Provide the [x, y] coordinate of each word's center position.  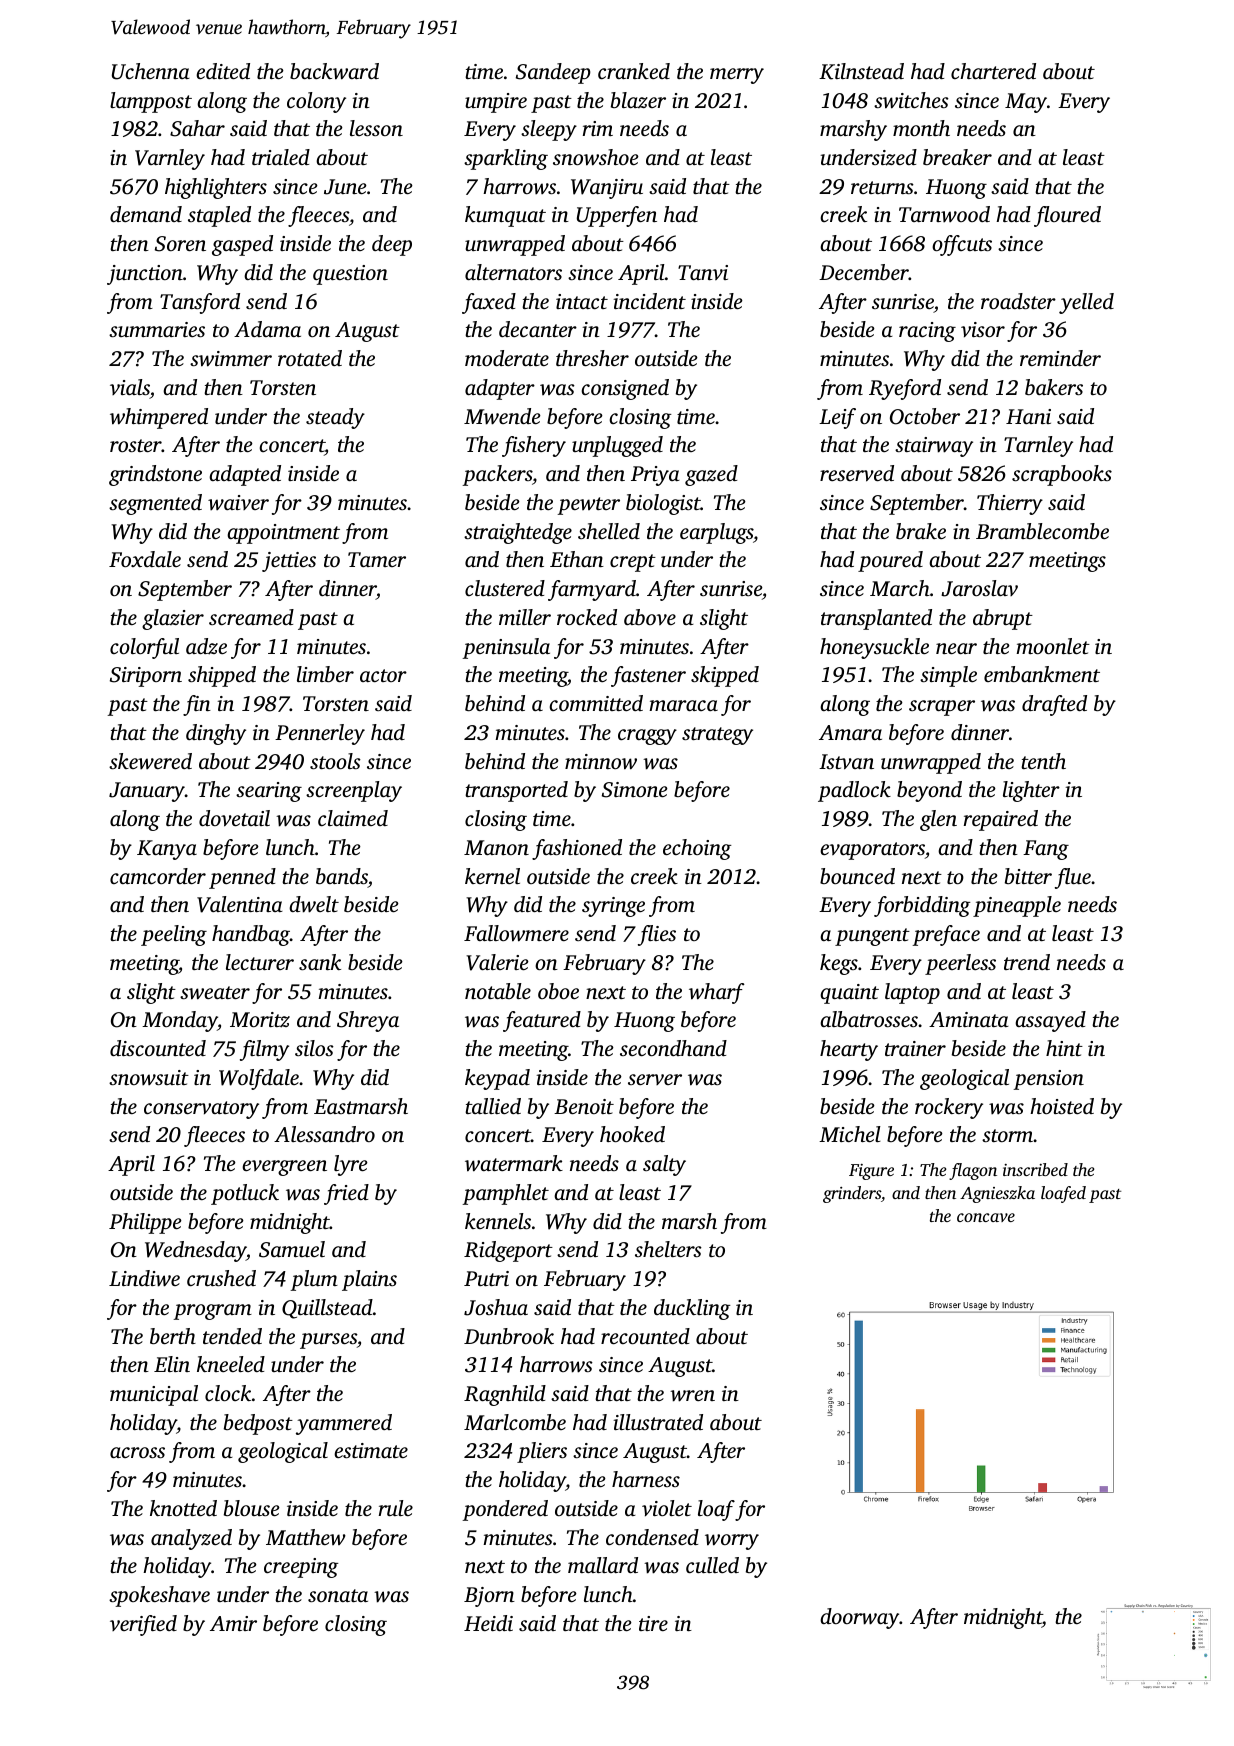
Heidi [488, 1623]
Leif [837, 418]
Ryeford [905, 389]
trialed [281, 157]
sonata [338, 1595]
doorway [860, 1618]
